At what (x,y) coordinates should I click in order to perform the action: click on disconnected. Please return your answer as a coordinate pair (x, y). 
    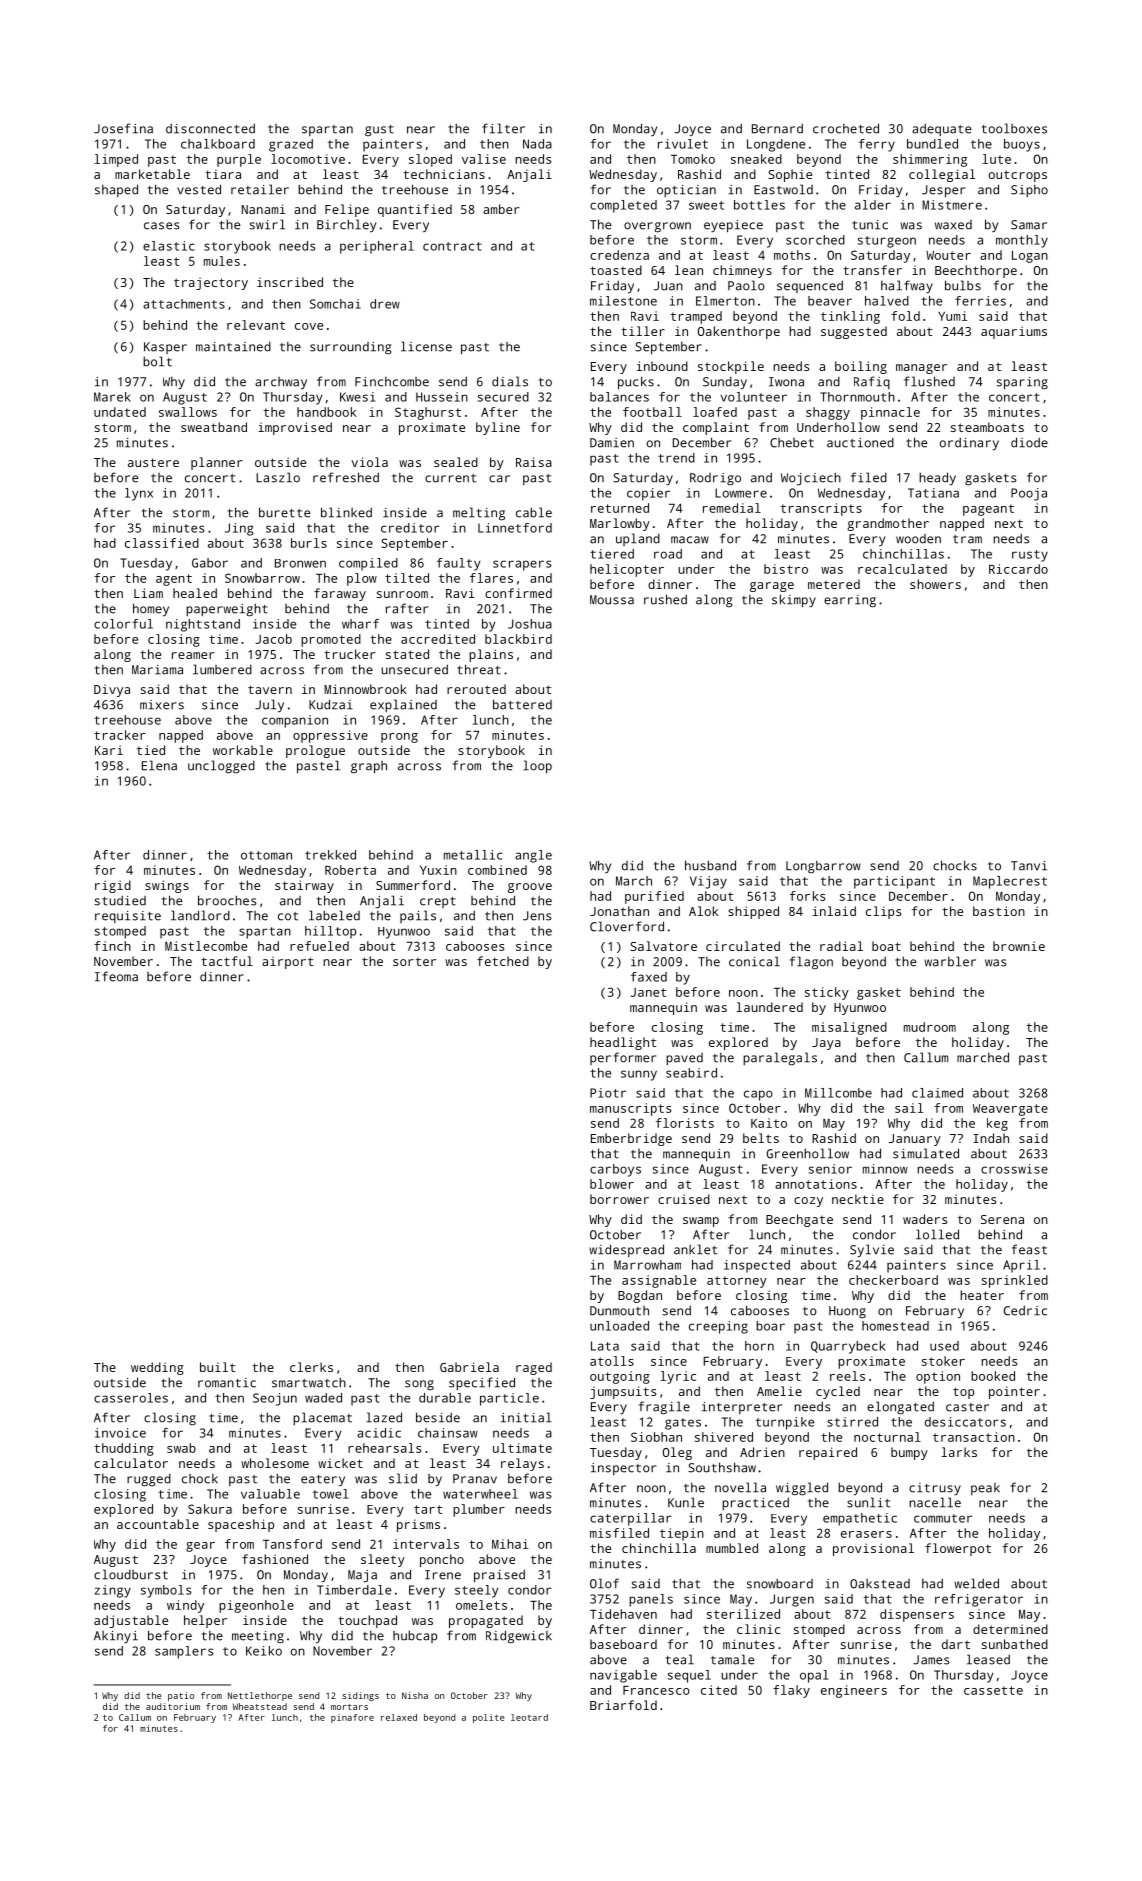
    Looking at the image, I should click on (210, 128).
